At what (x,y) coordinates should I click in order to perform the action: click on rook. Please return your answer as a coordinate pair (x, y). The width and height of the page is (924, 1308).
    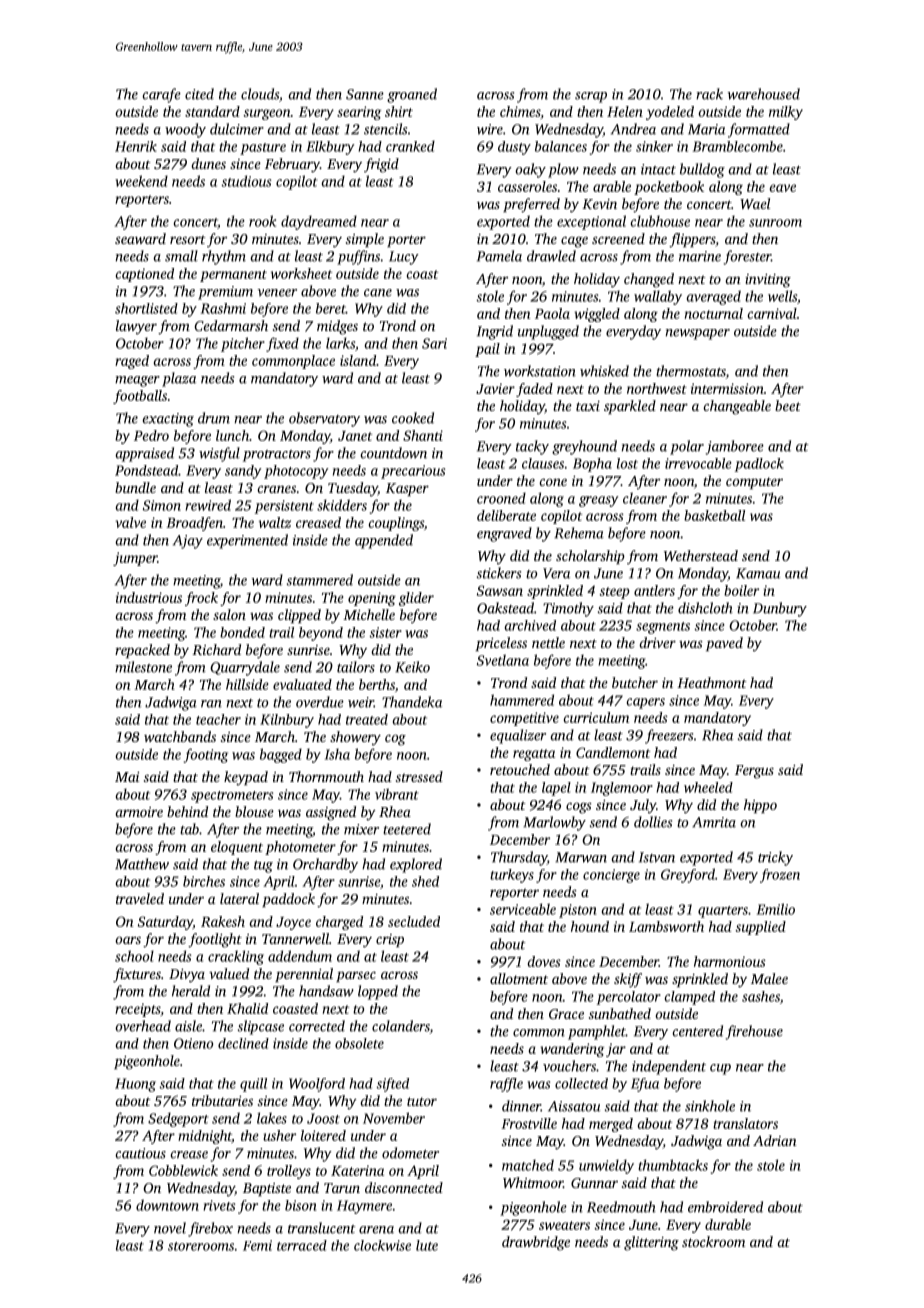
    Looking at the image, I should click on (262, 221).
